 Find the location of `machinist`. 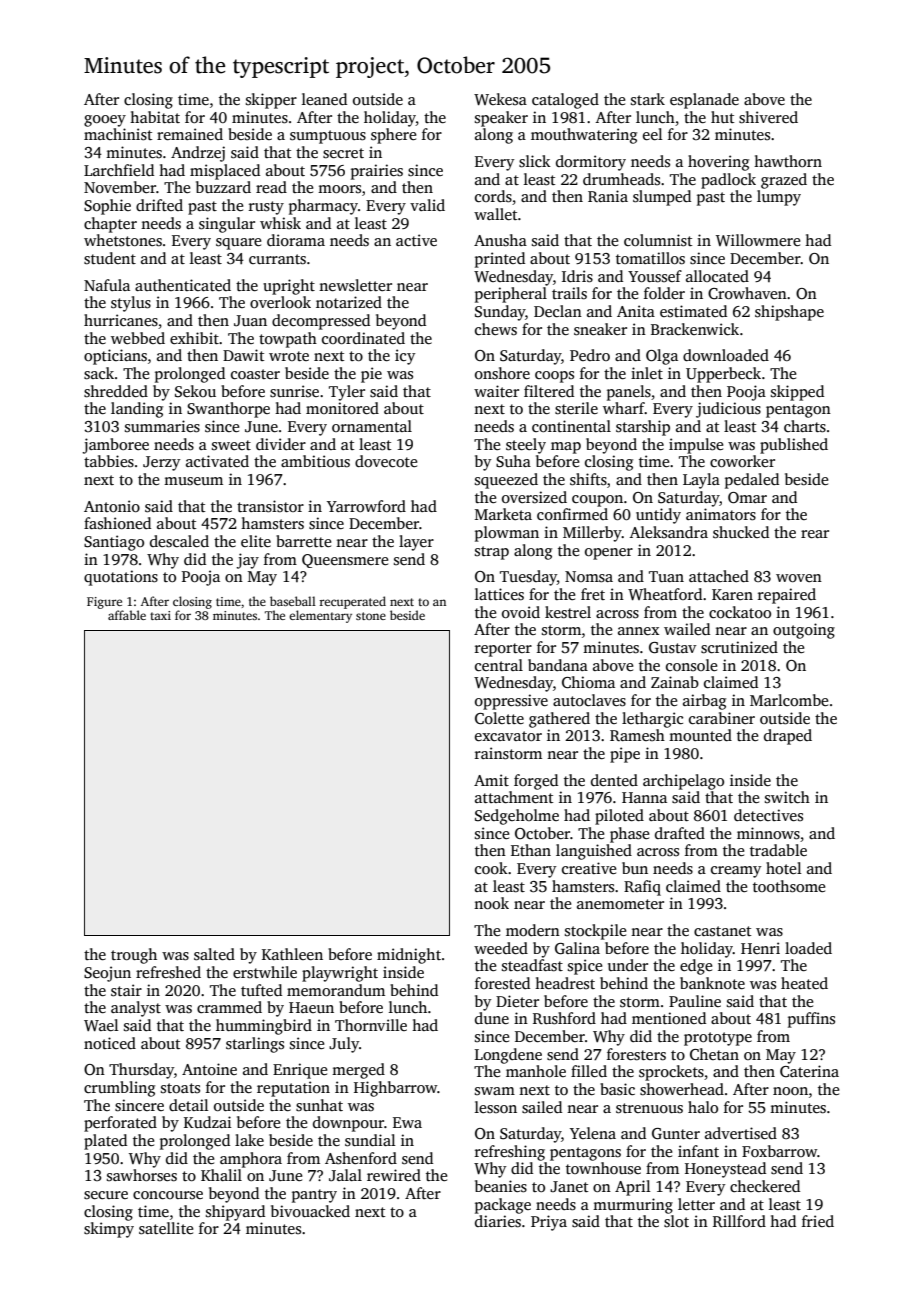

machinist is located at coordinates (118, 134).
